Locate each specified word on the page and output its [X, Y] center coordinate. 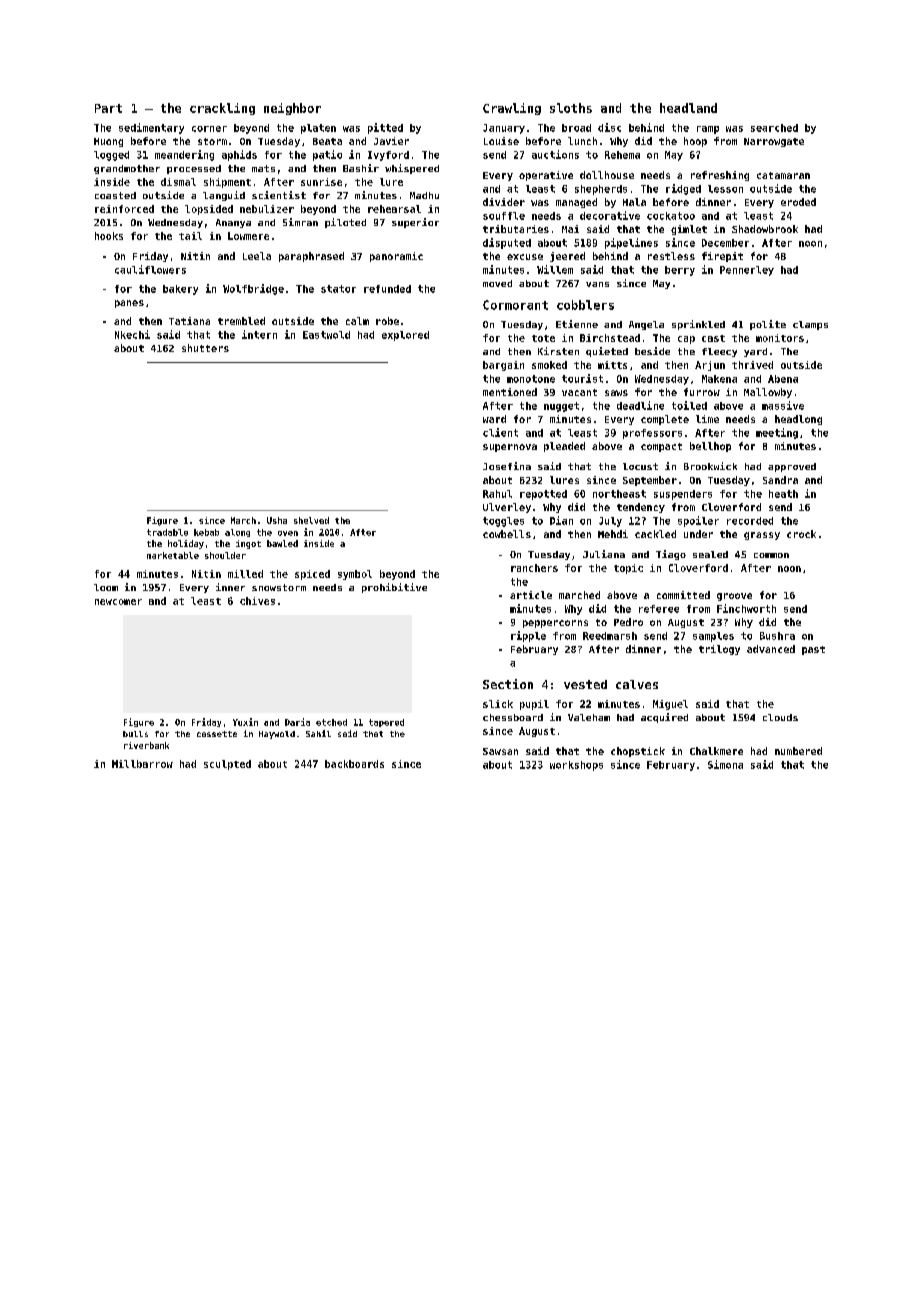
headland [688, 108]
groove [734, 597]
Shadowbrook [765, 229]
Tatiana [189, 321]
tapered [386, 723]
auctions [555, 154]
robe [387, 321]
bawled [282, 543]
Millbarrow [142, 764]
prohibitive [394, 588]
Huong [108, 142]
